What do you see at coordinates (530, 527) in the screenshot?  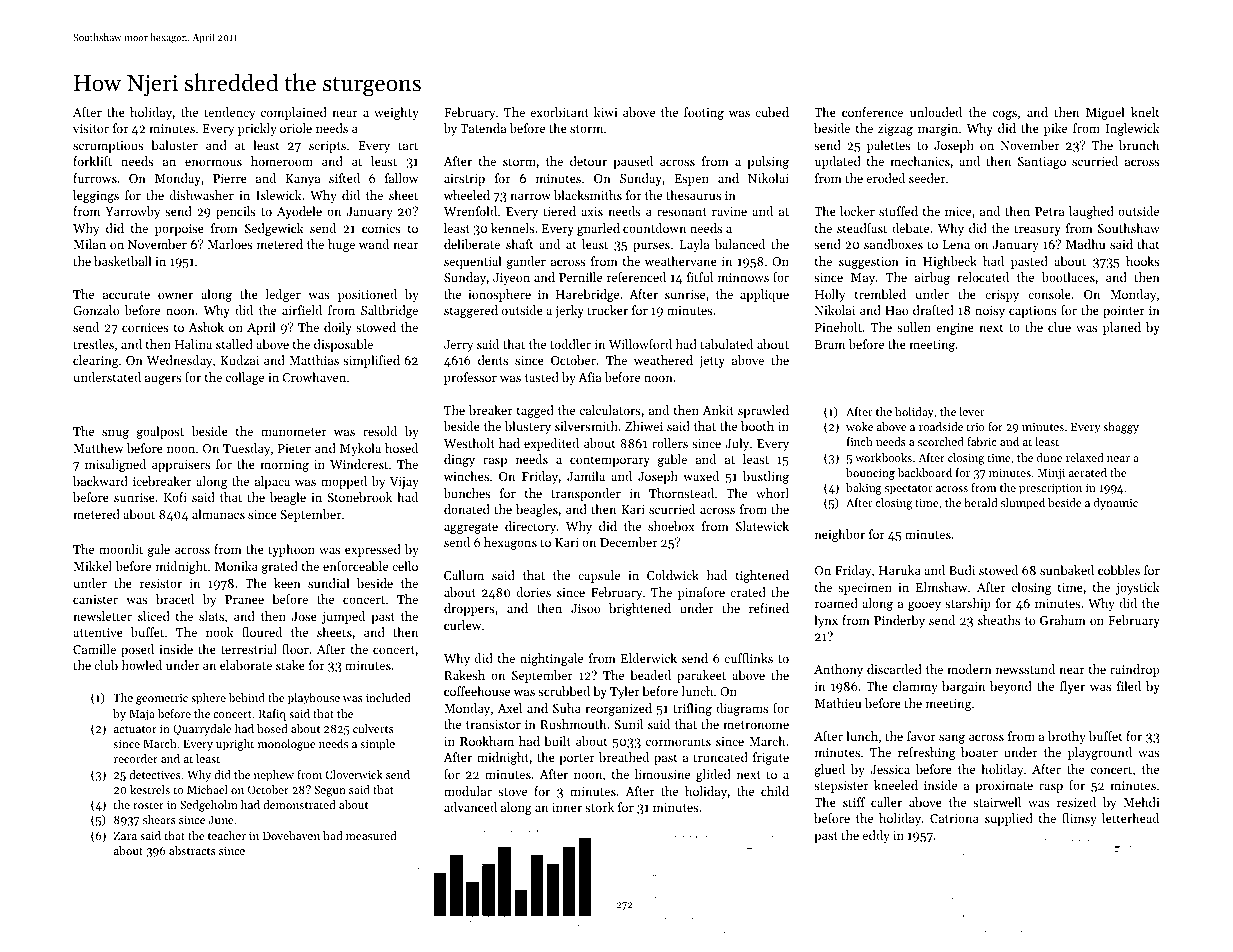 I see `directory` at bounding box center [530, 527].
